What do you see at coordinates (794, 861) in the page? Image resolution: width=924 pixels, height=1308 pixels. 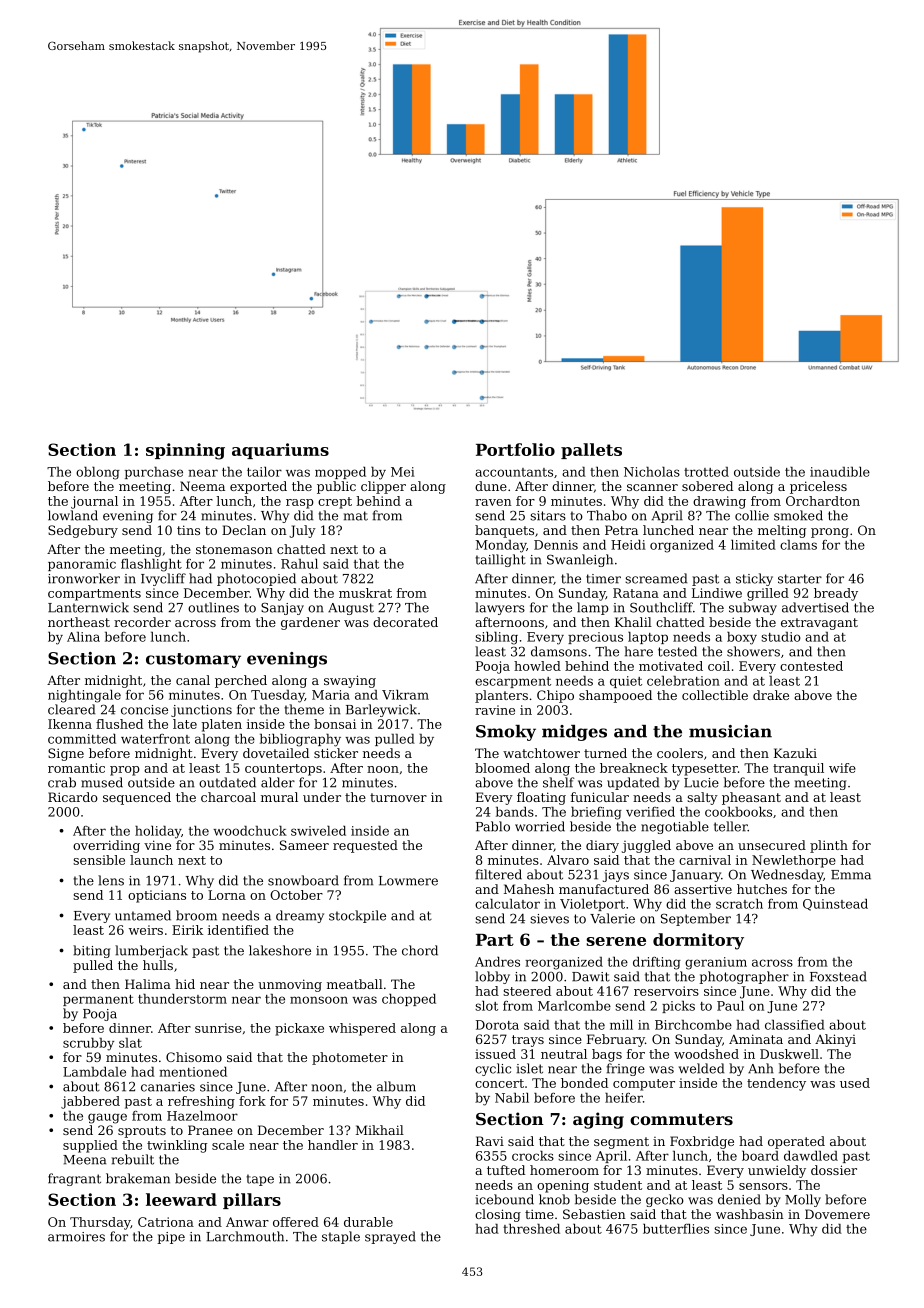 I see `Newlethorpe` at bounding box center [794, 861].
